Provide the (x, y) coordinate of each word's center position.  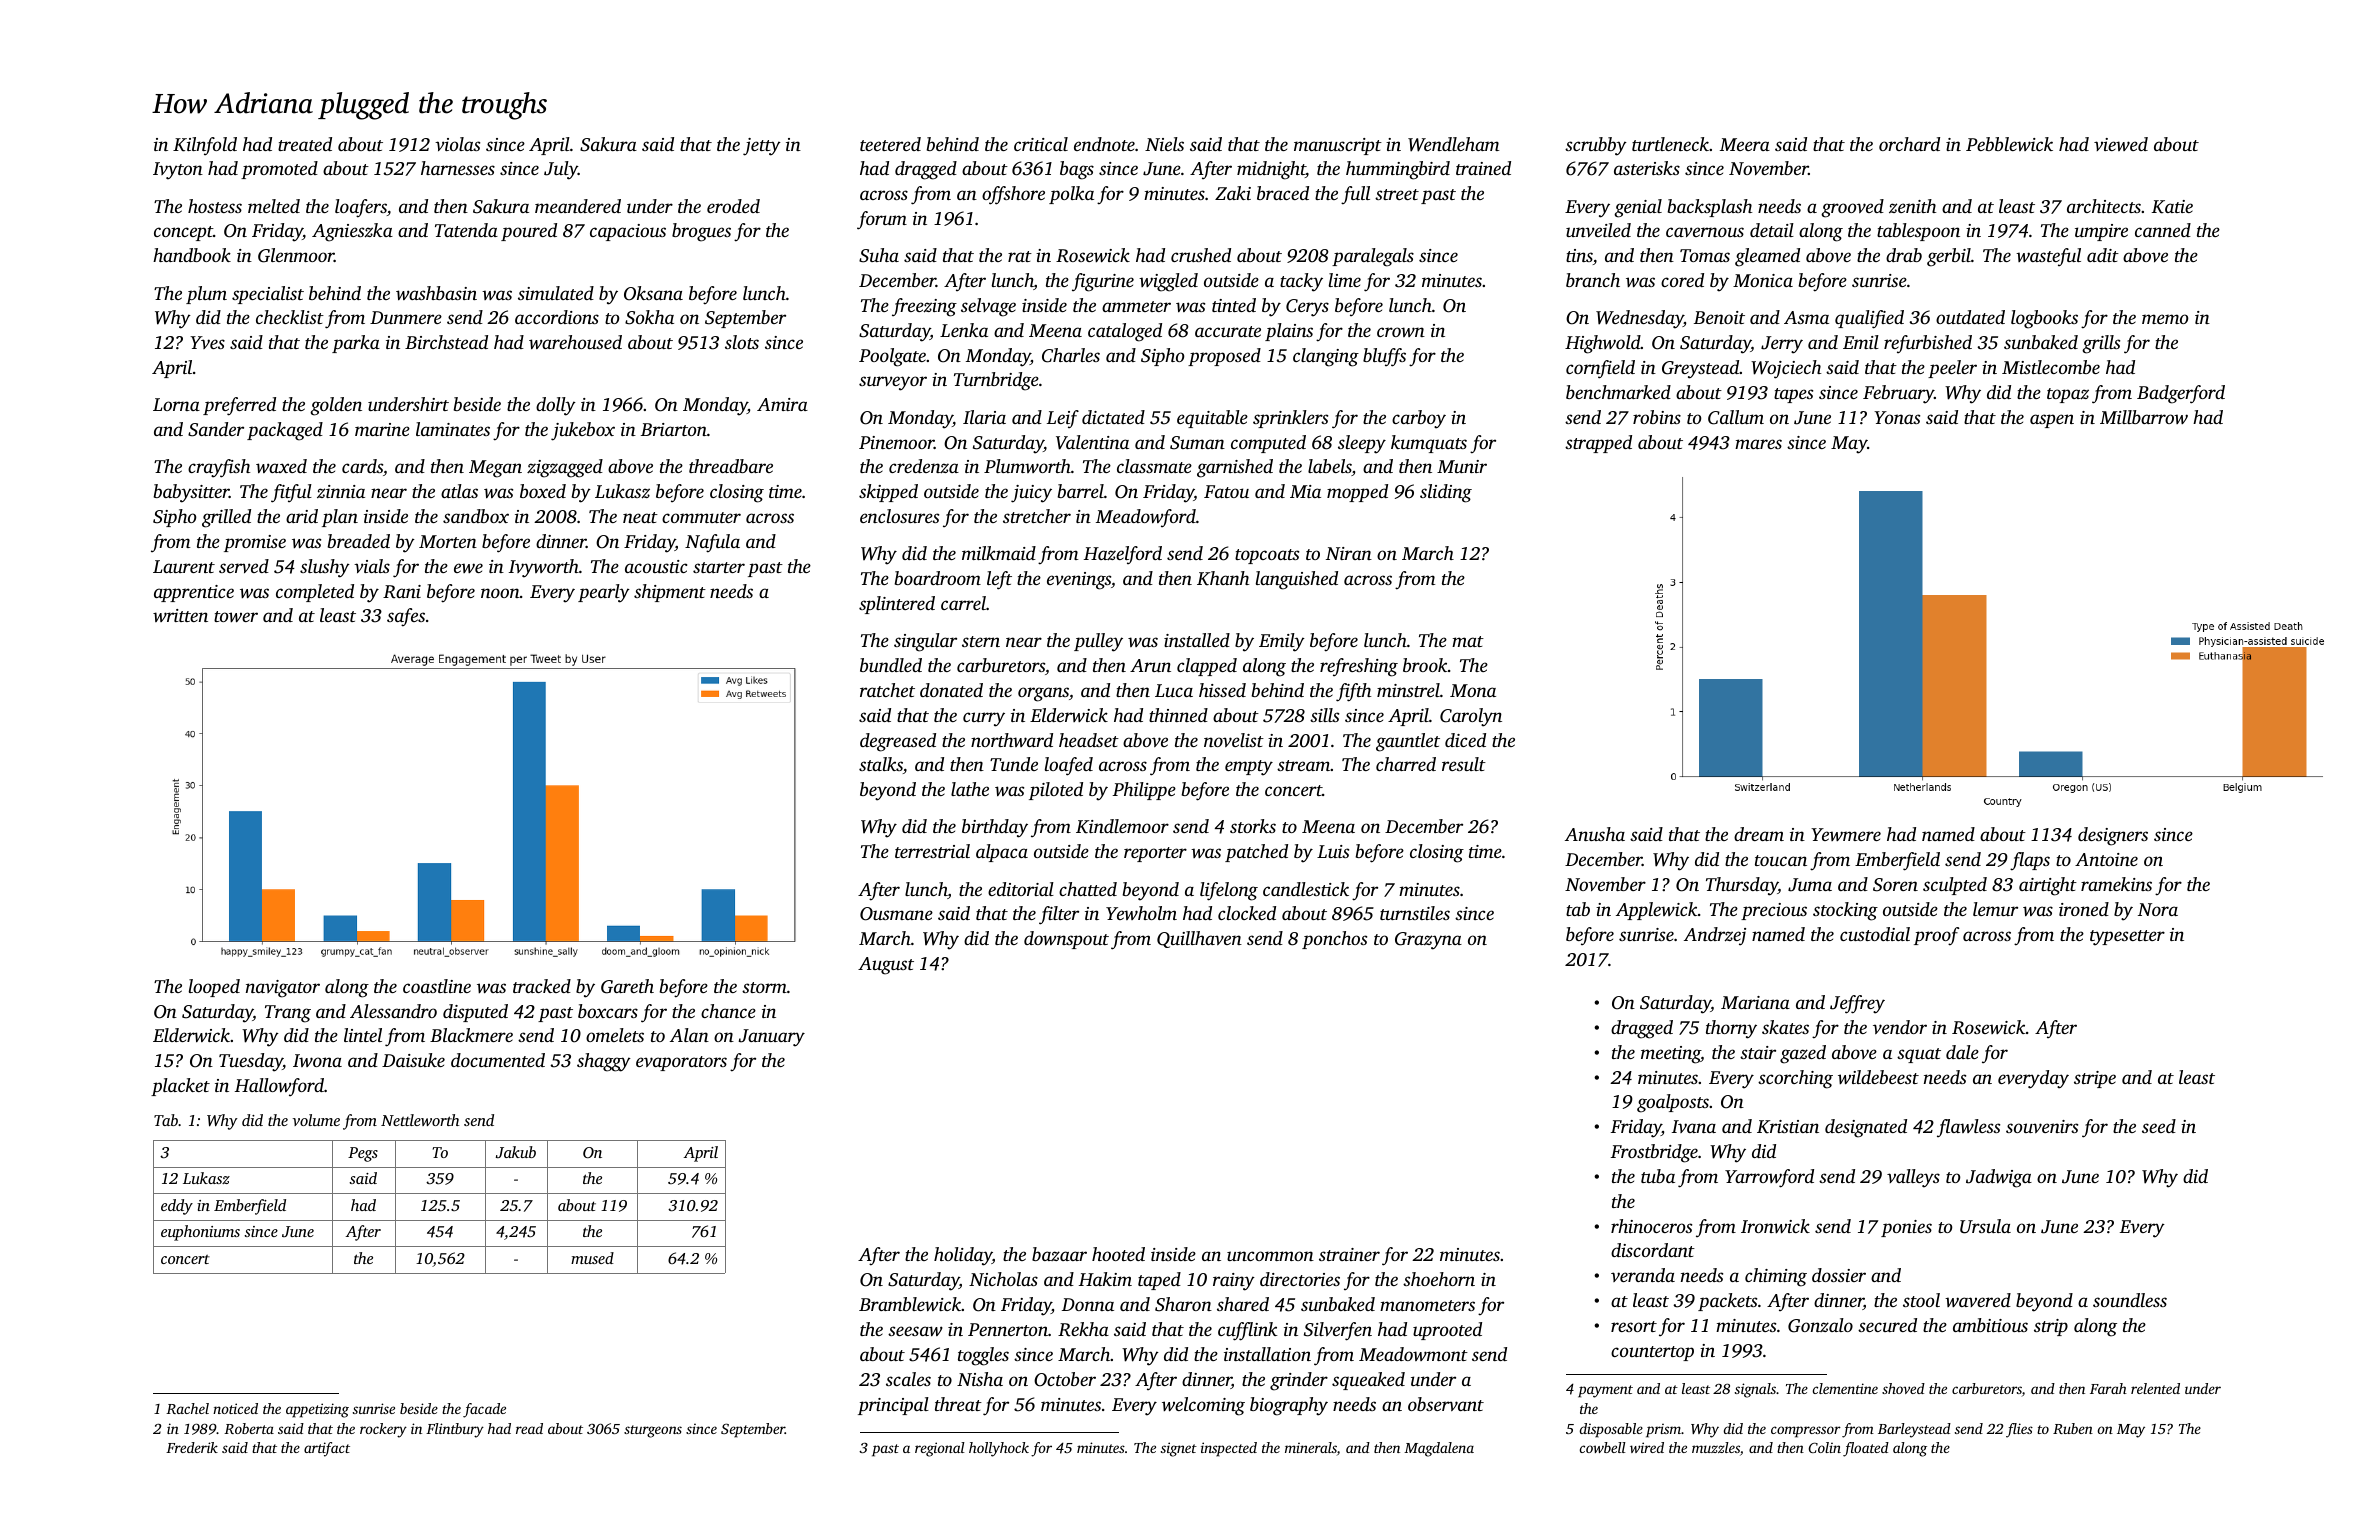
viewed (2121, 144)
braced (1283, 193)
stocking (1845, 911)
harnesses (458, 168)
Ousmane (896, 914)
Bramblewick (910, 1304)
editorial (1021, 889)
